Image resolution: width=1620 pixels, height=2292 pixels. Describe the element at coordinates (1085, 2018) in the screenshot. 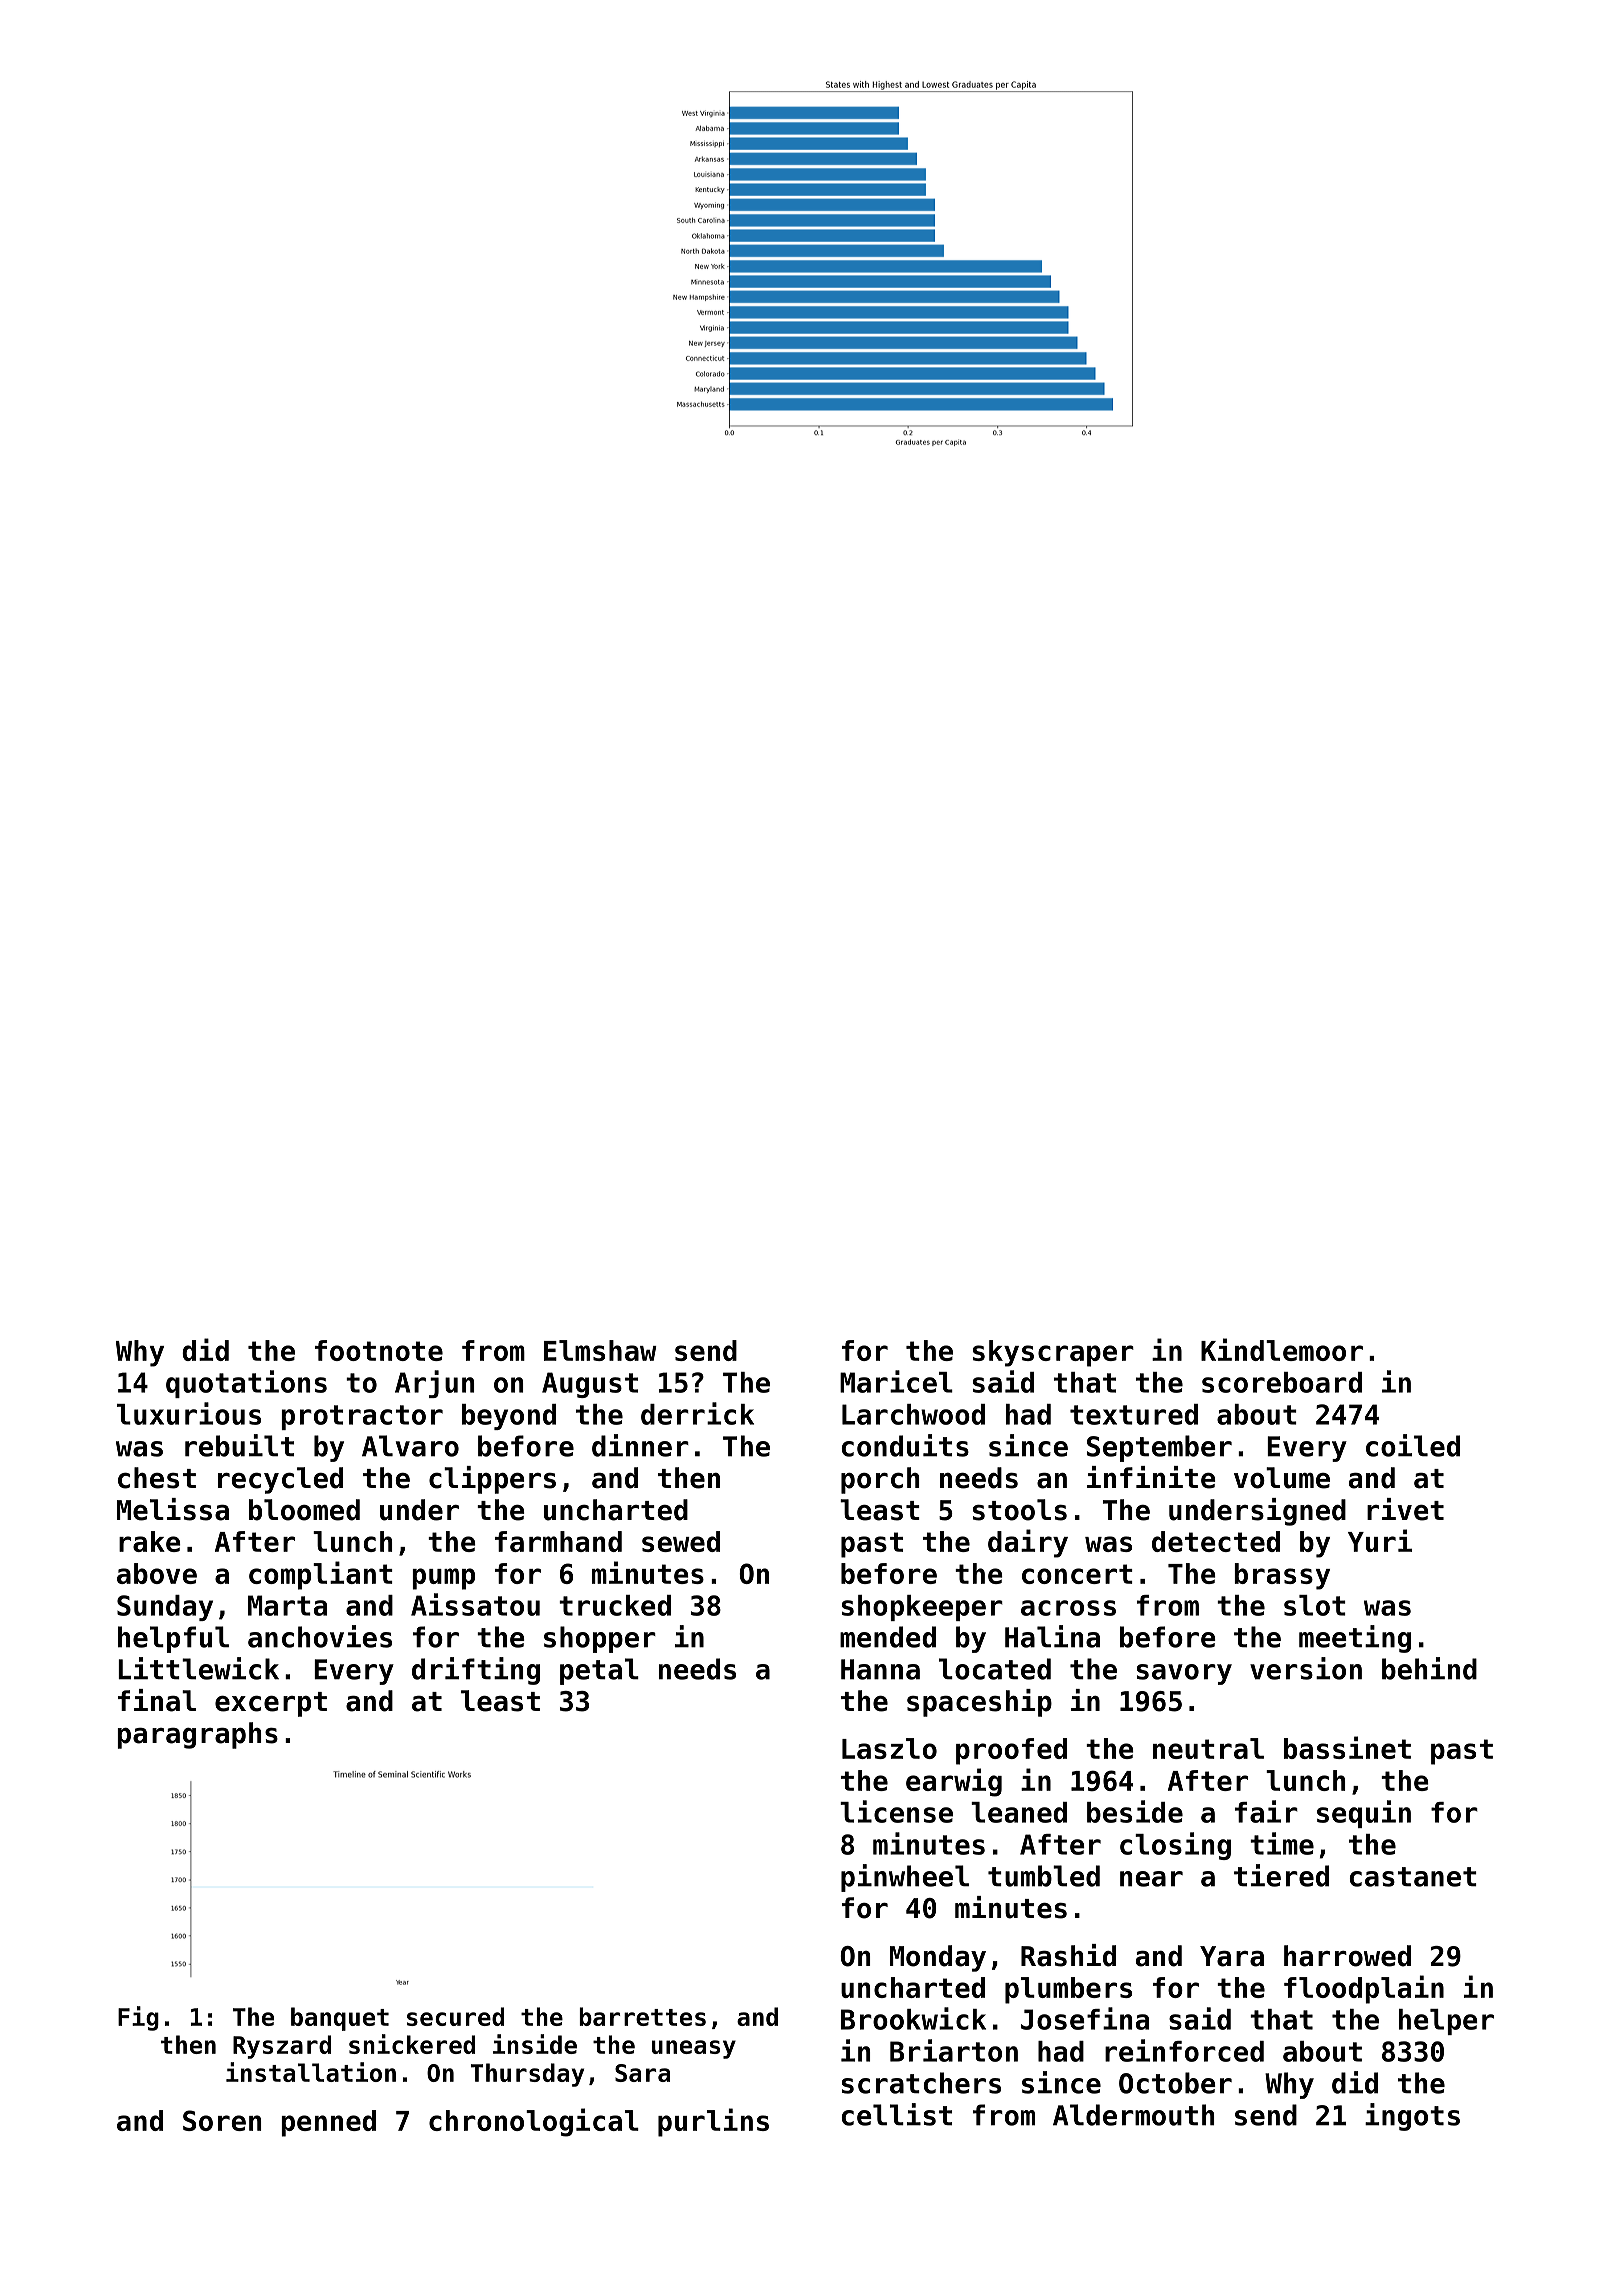

I see `Josefina` at that location.
